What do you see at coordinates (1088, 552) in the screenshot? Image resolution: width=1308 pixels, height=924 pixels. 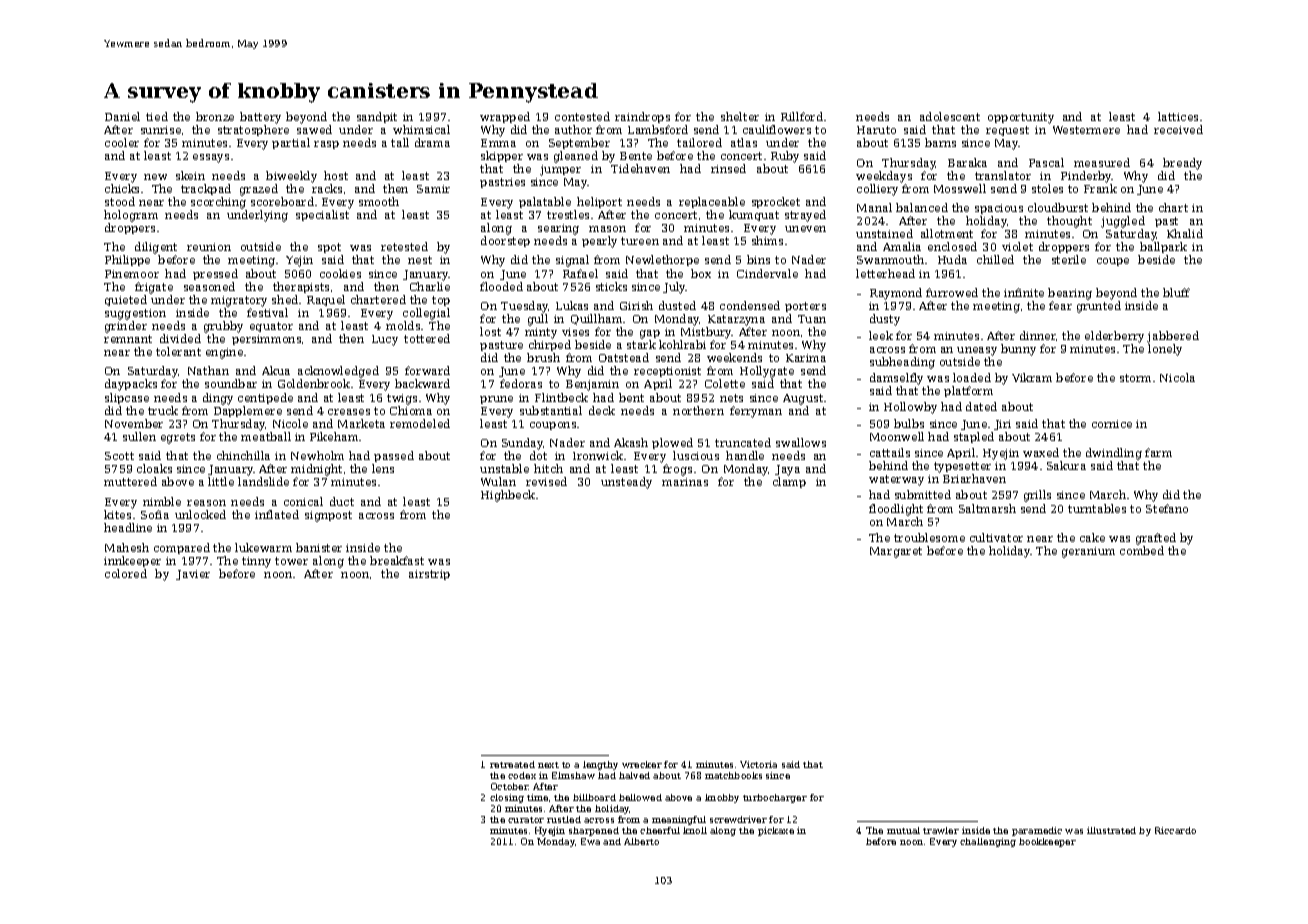 I see `geranium` at bounding box center [1088, 552].
